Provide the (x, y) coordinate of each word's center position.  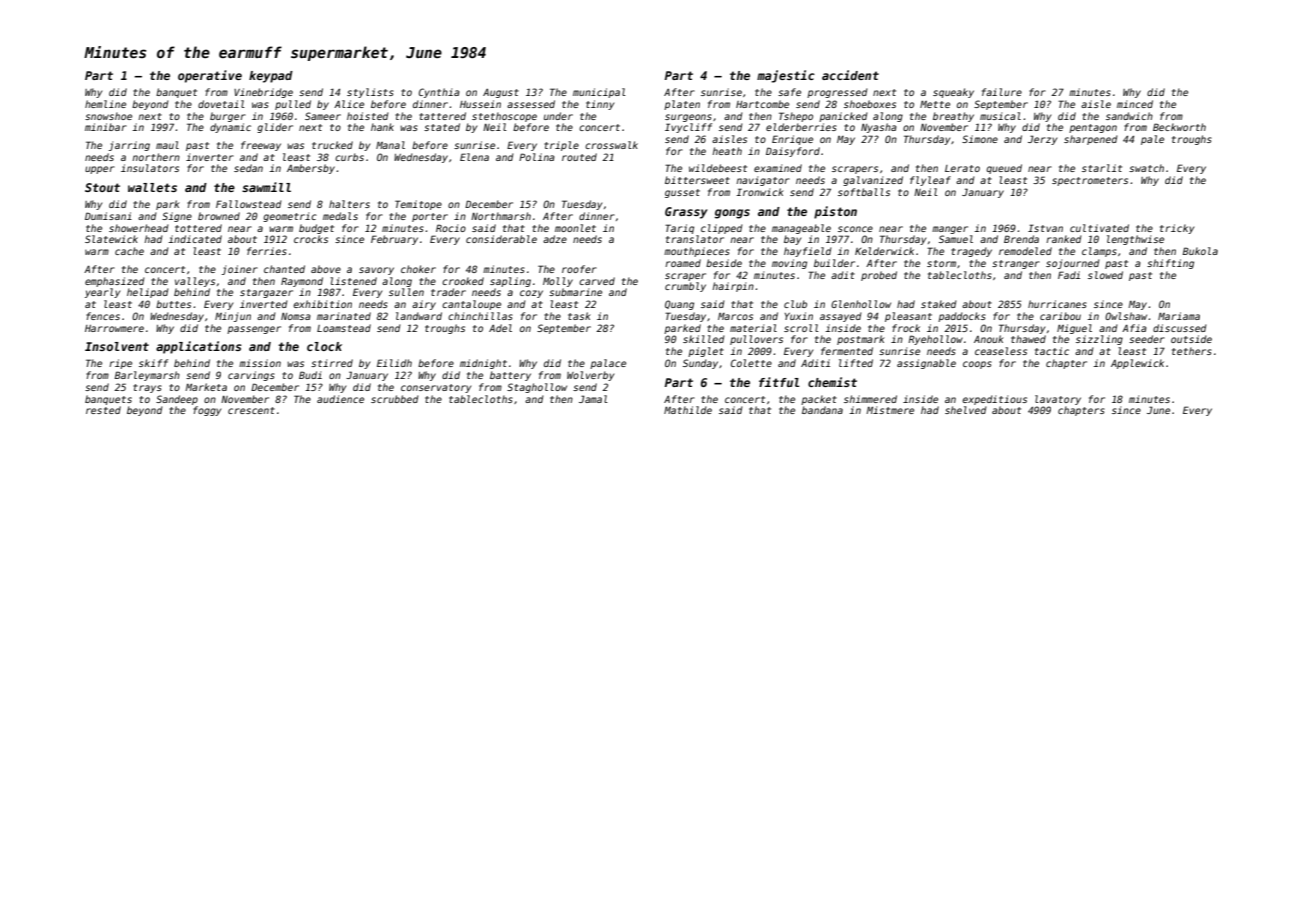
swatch (1146, 168)
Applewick (1137, 364)
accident (850, 75)
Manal (390, 145)
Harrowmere (114, 328)
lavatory (1058, 400)
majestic (786, 76)
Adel (500, 328)
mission (260, 363)
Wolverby (590, 376)
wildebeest (718, 168)
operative (210, 76)
